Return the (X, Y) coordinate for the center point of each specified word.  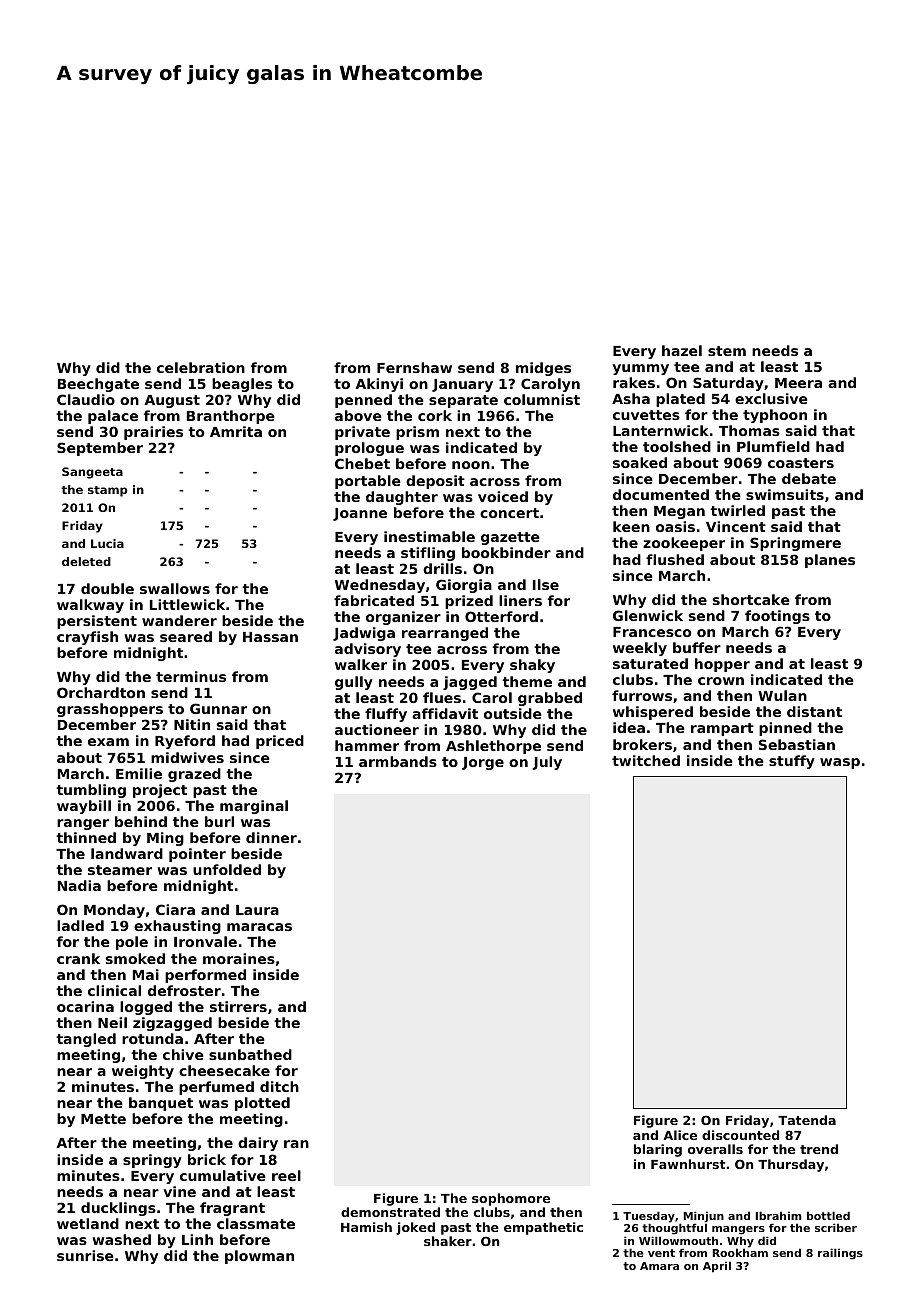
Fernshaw (414, 367)
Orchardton (101, 692)
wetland (88, 1223)
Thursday (791, 1165)
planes (830, 561)
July (547, 763)
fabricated (374, 600)
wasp (840, 763)
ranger (83, 824)
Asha (631, 398)
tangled (86, 1040)
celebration (201, 367)
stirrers (238, 1006)
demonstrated (390, 1212)
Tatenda (807, 1120)
